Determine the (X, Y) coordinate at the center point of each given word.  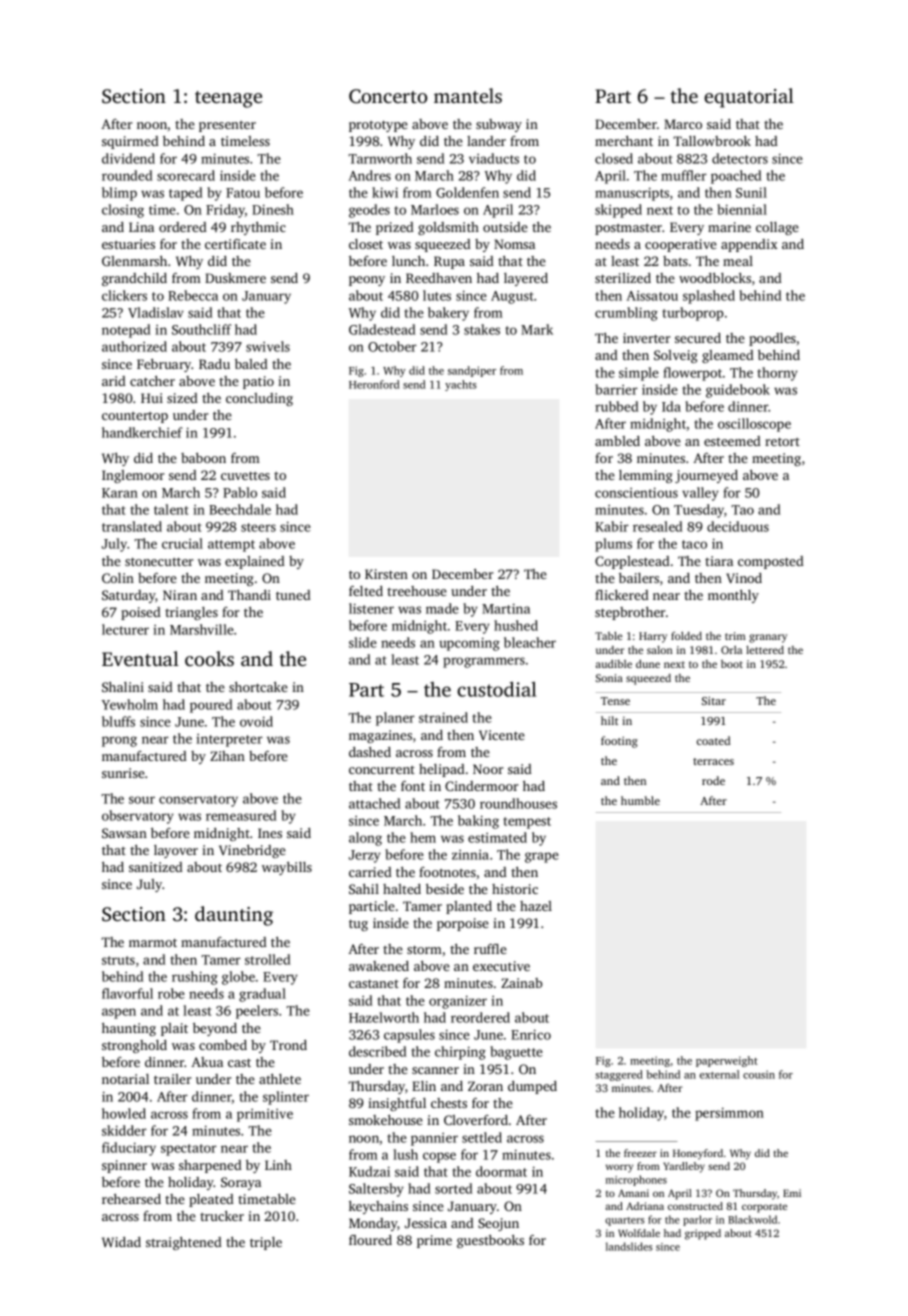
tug (358, 925)
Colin (118, 578)
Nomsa (514, 244)
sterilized (623, 278)
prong (119, 741)
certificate (235, 244)
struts (118, 960)
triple (266, 1243)
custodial (496, 689)
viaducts (494, 158)
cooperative (681, 245)
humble (640, 800)
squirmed (130, 142)
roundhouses (518, 803)
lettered (765, 650)
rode (713, 780)
